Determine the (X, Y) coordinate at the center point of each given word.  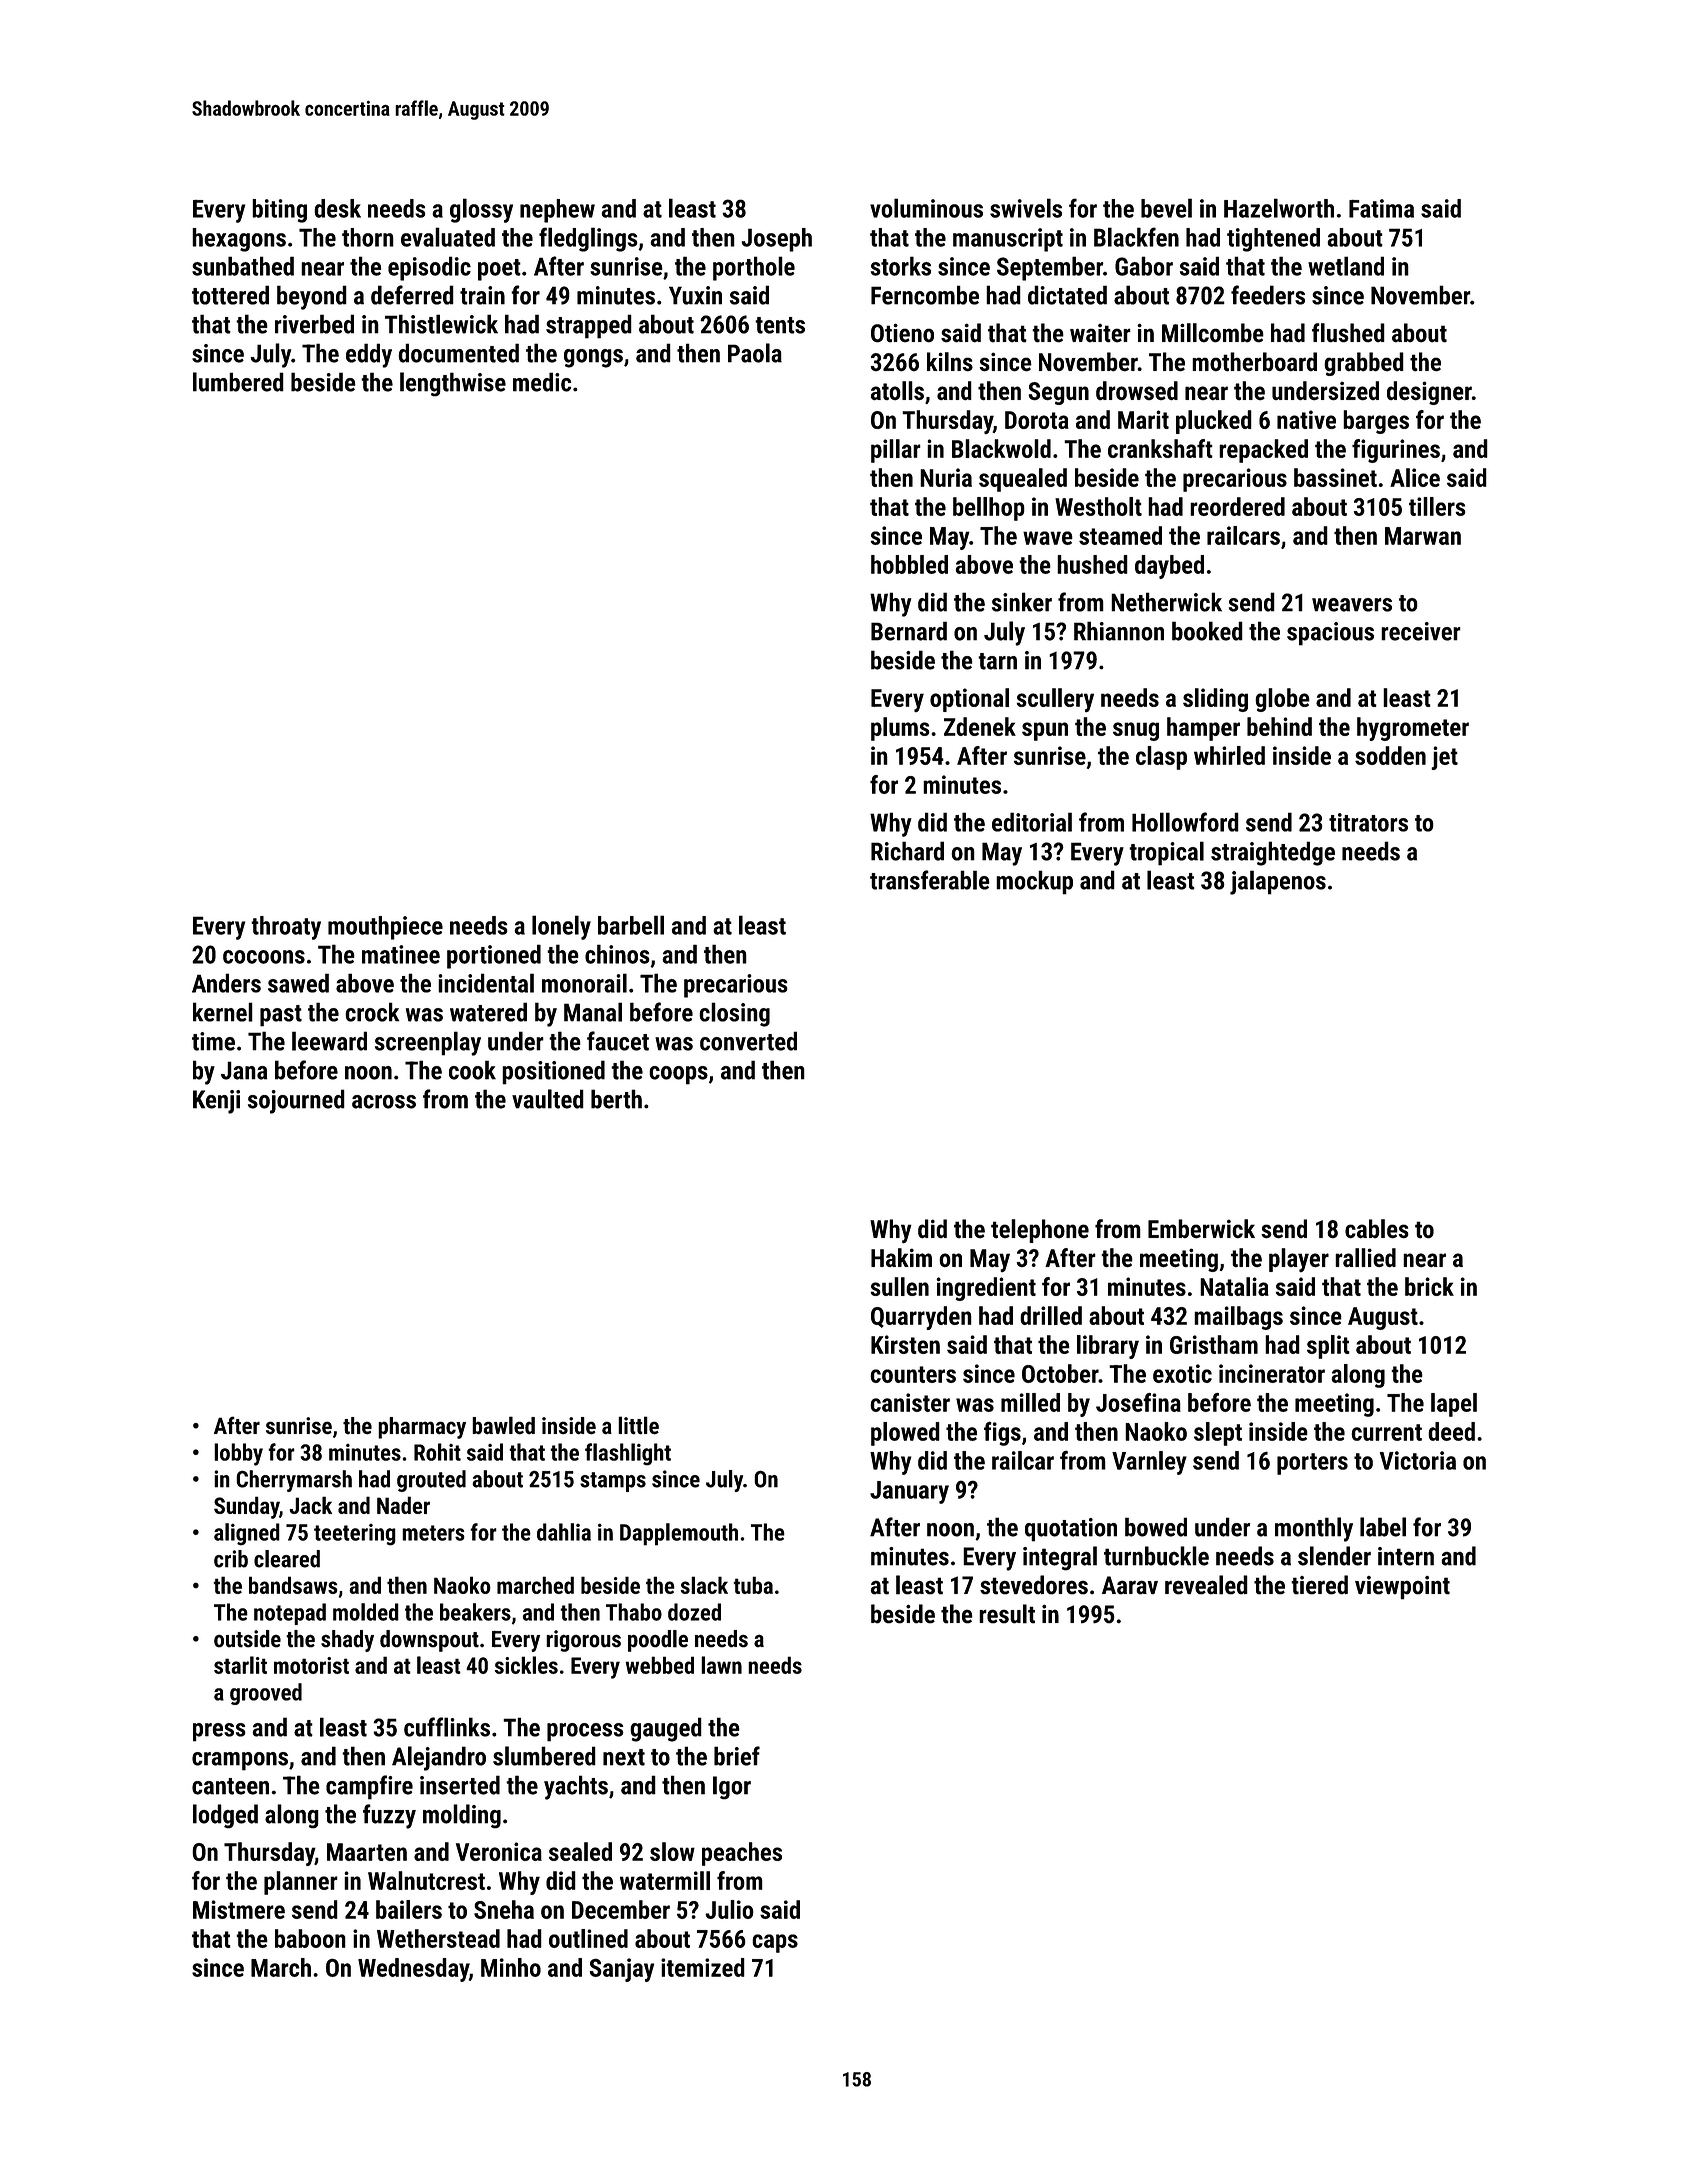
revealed (1206, 1585)
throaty (286, 928)
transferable (930, 880)
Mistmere (239, 1909)
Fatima (1381, 208)
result (1007, 1614)
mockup (1034, 882)
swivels (1026, 208)
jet (1444, 758)
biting (279, 211)
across (384, 1102)
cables (1377, 1229)
